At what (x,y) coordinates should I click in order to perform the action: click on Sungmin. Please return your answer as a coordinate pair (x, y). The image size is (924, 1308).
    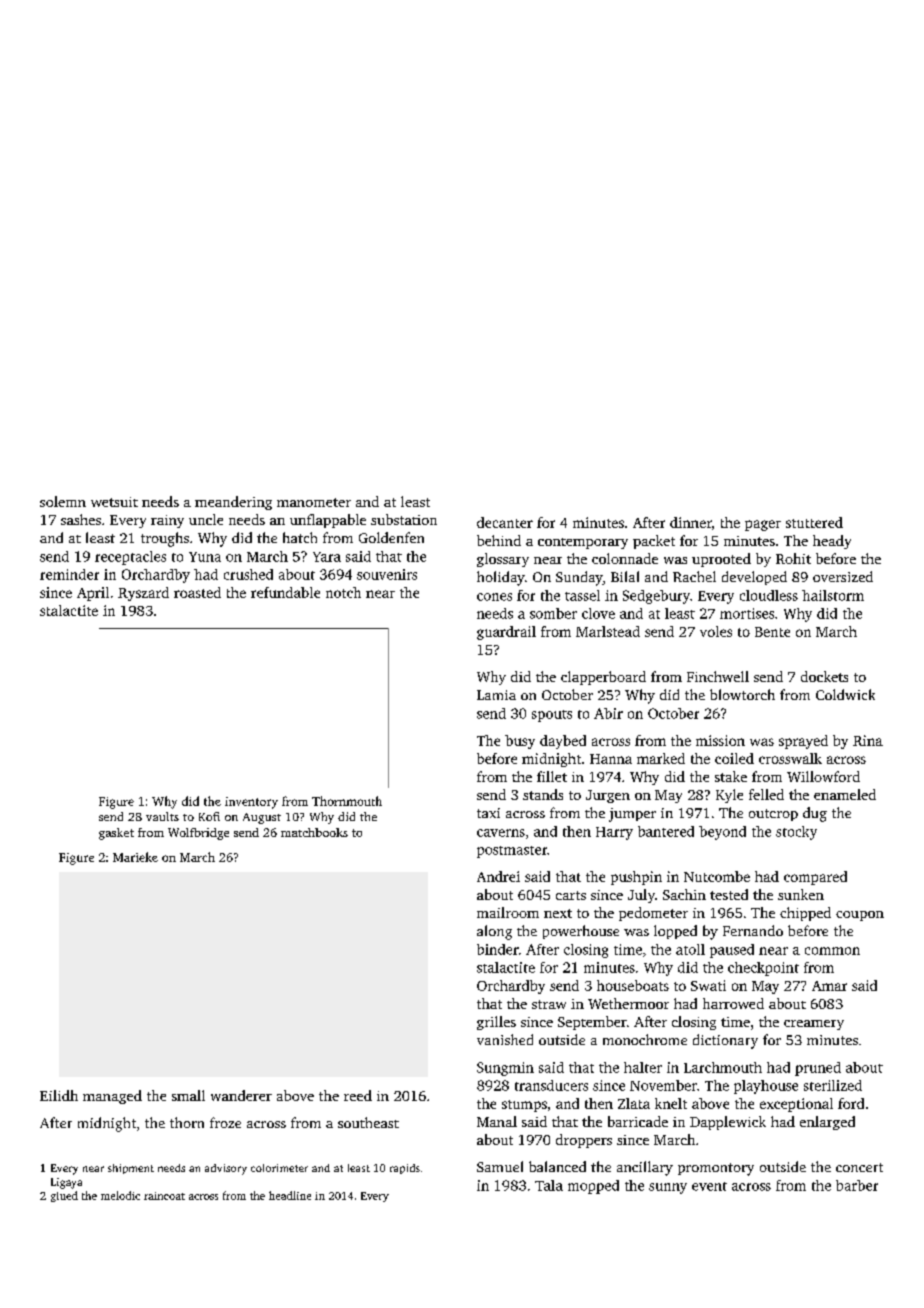
    Looking at the image, I should click on (505, 1069).
